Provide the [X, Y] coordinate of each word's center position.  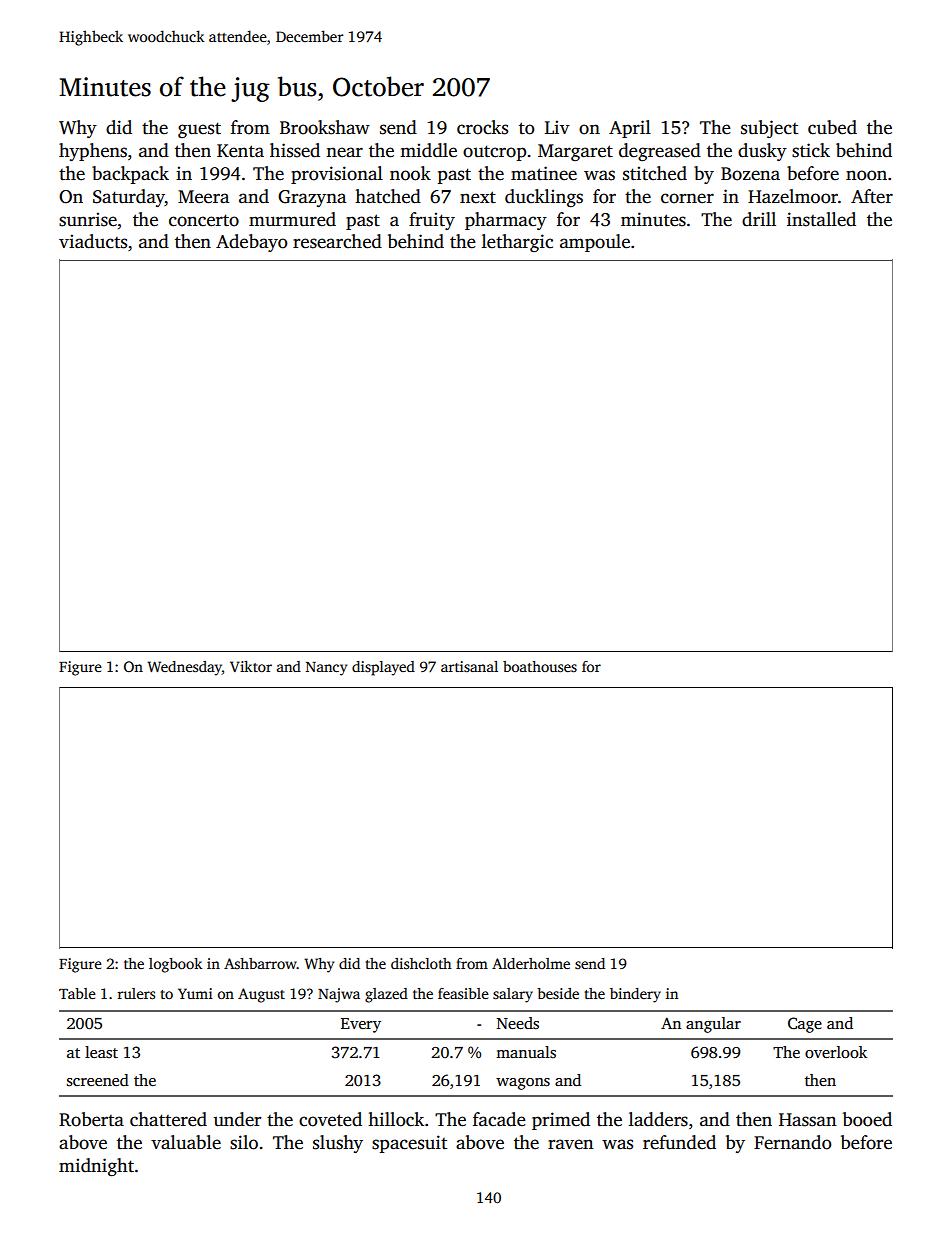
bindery [635, 995]
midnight [96, 1167]
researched [337, 241]
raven [570, 1144]
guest [199, 130]
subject [769, 129]
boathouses [540, 666]
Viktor [251, 666]
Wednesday [184, 668]
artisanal [469, 666]
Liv [557, 127]
